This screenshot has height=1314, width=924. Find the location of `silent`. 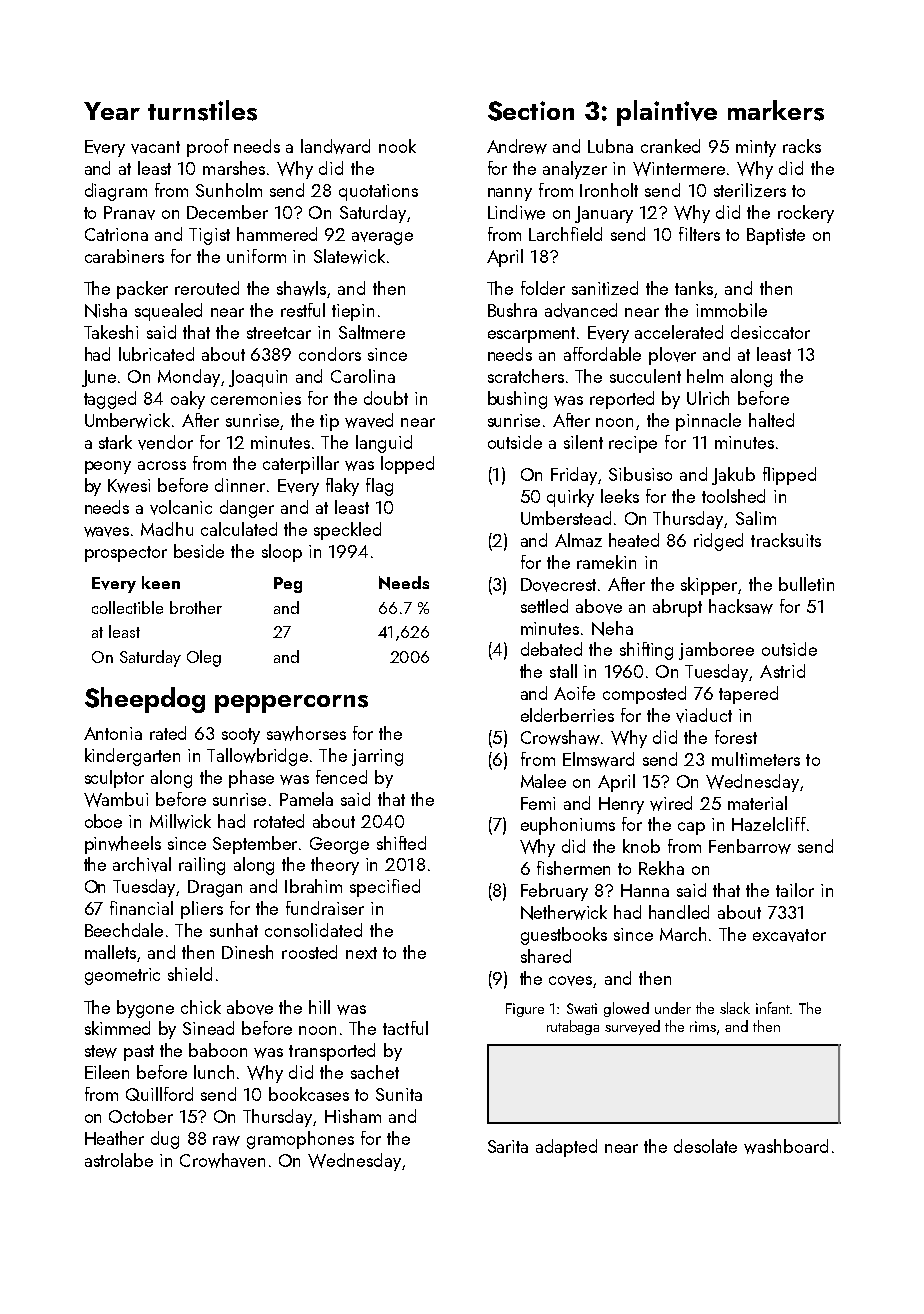

silent is located at coordinates (583, 442).
